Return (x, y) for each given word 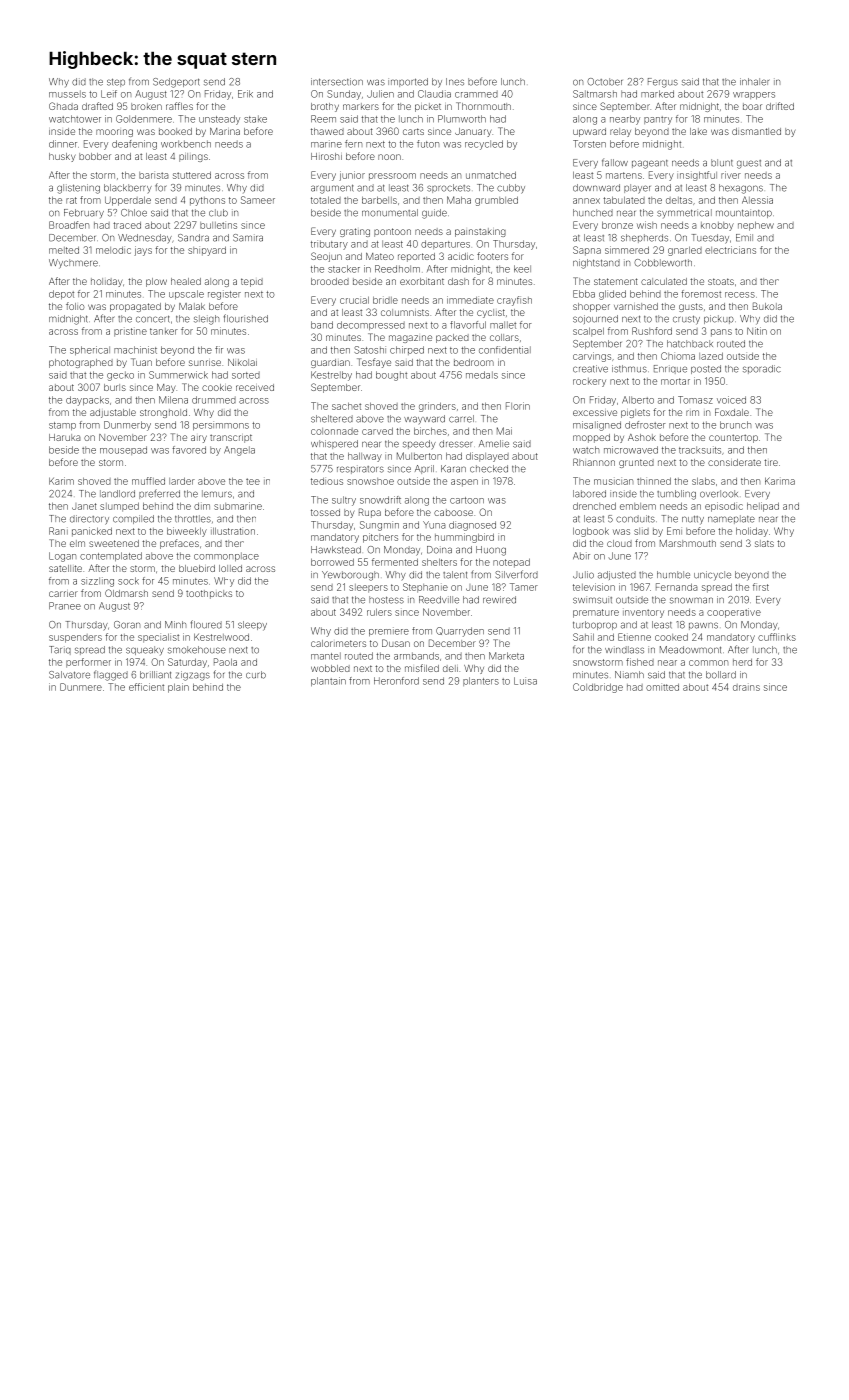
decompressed (371, 325)
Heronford (396, 681)
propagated (135, 307)
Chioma (678, 356)
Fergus (663, 83)
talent (455, 575)
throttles (193, 519)
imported (408, 82)
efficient (146, 687)
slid (641, 531)
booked (175, 131)
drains (746, 687)
